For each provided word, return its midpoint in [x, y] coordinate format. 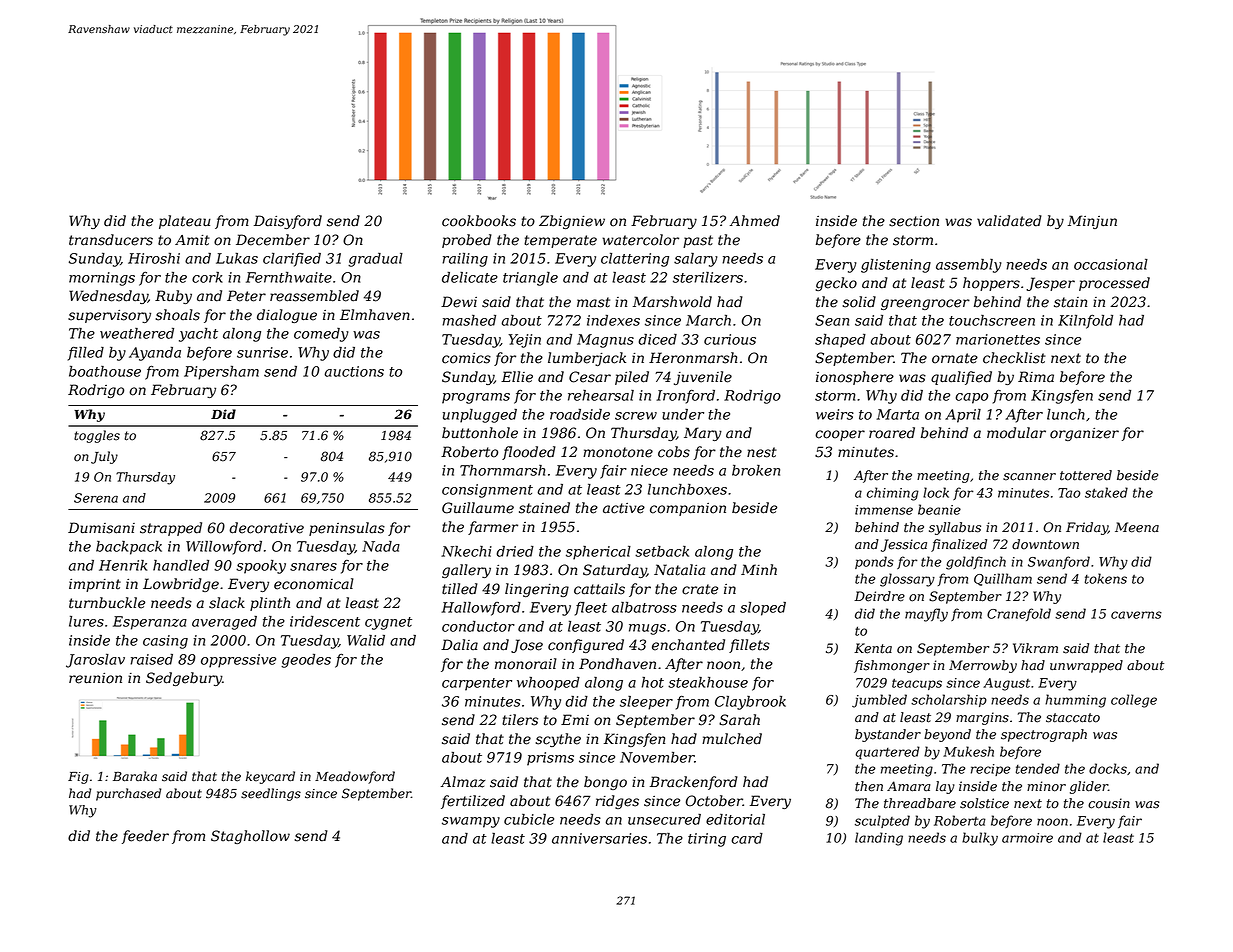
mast [593, 302]
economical [314, 584]
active [624, 508]
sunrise [262, 352]
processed [1114, 284]
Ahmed [755, 221]
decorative [266, 528]
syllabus [955, 528]
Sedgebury [184, 679]
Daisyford [288, 222]
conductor [478, 626]
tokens [1106, 578]
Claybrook [750, 703]
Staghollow [250, 837]
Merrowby [983, 666]
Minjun [1092, 222]
